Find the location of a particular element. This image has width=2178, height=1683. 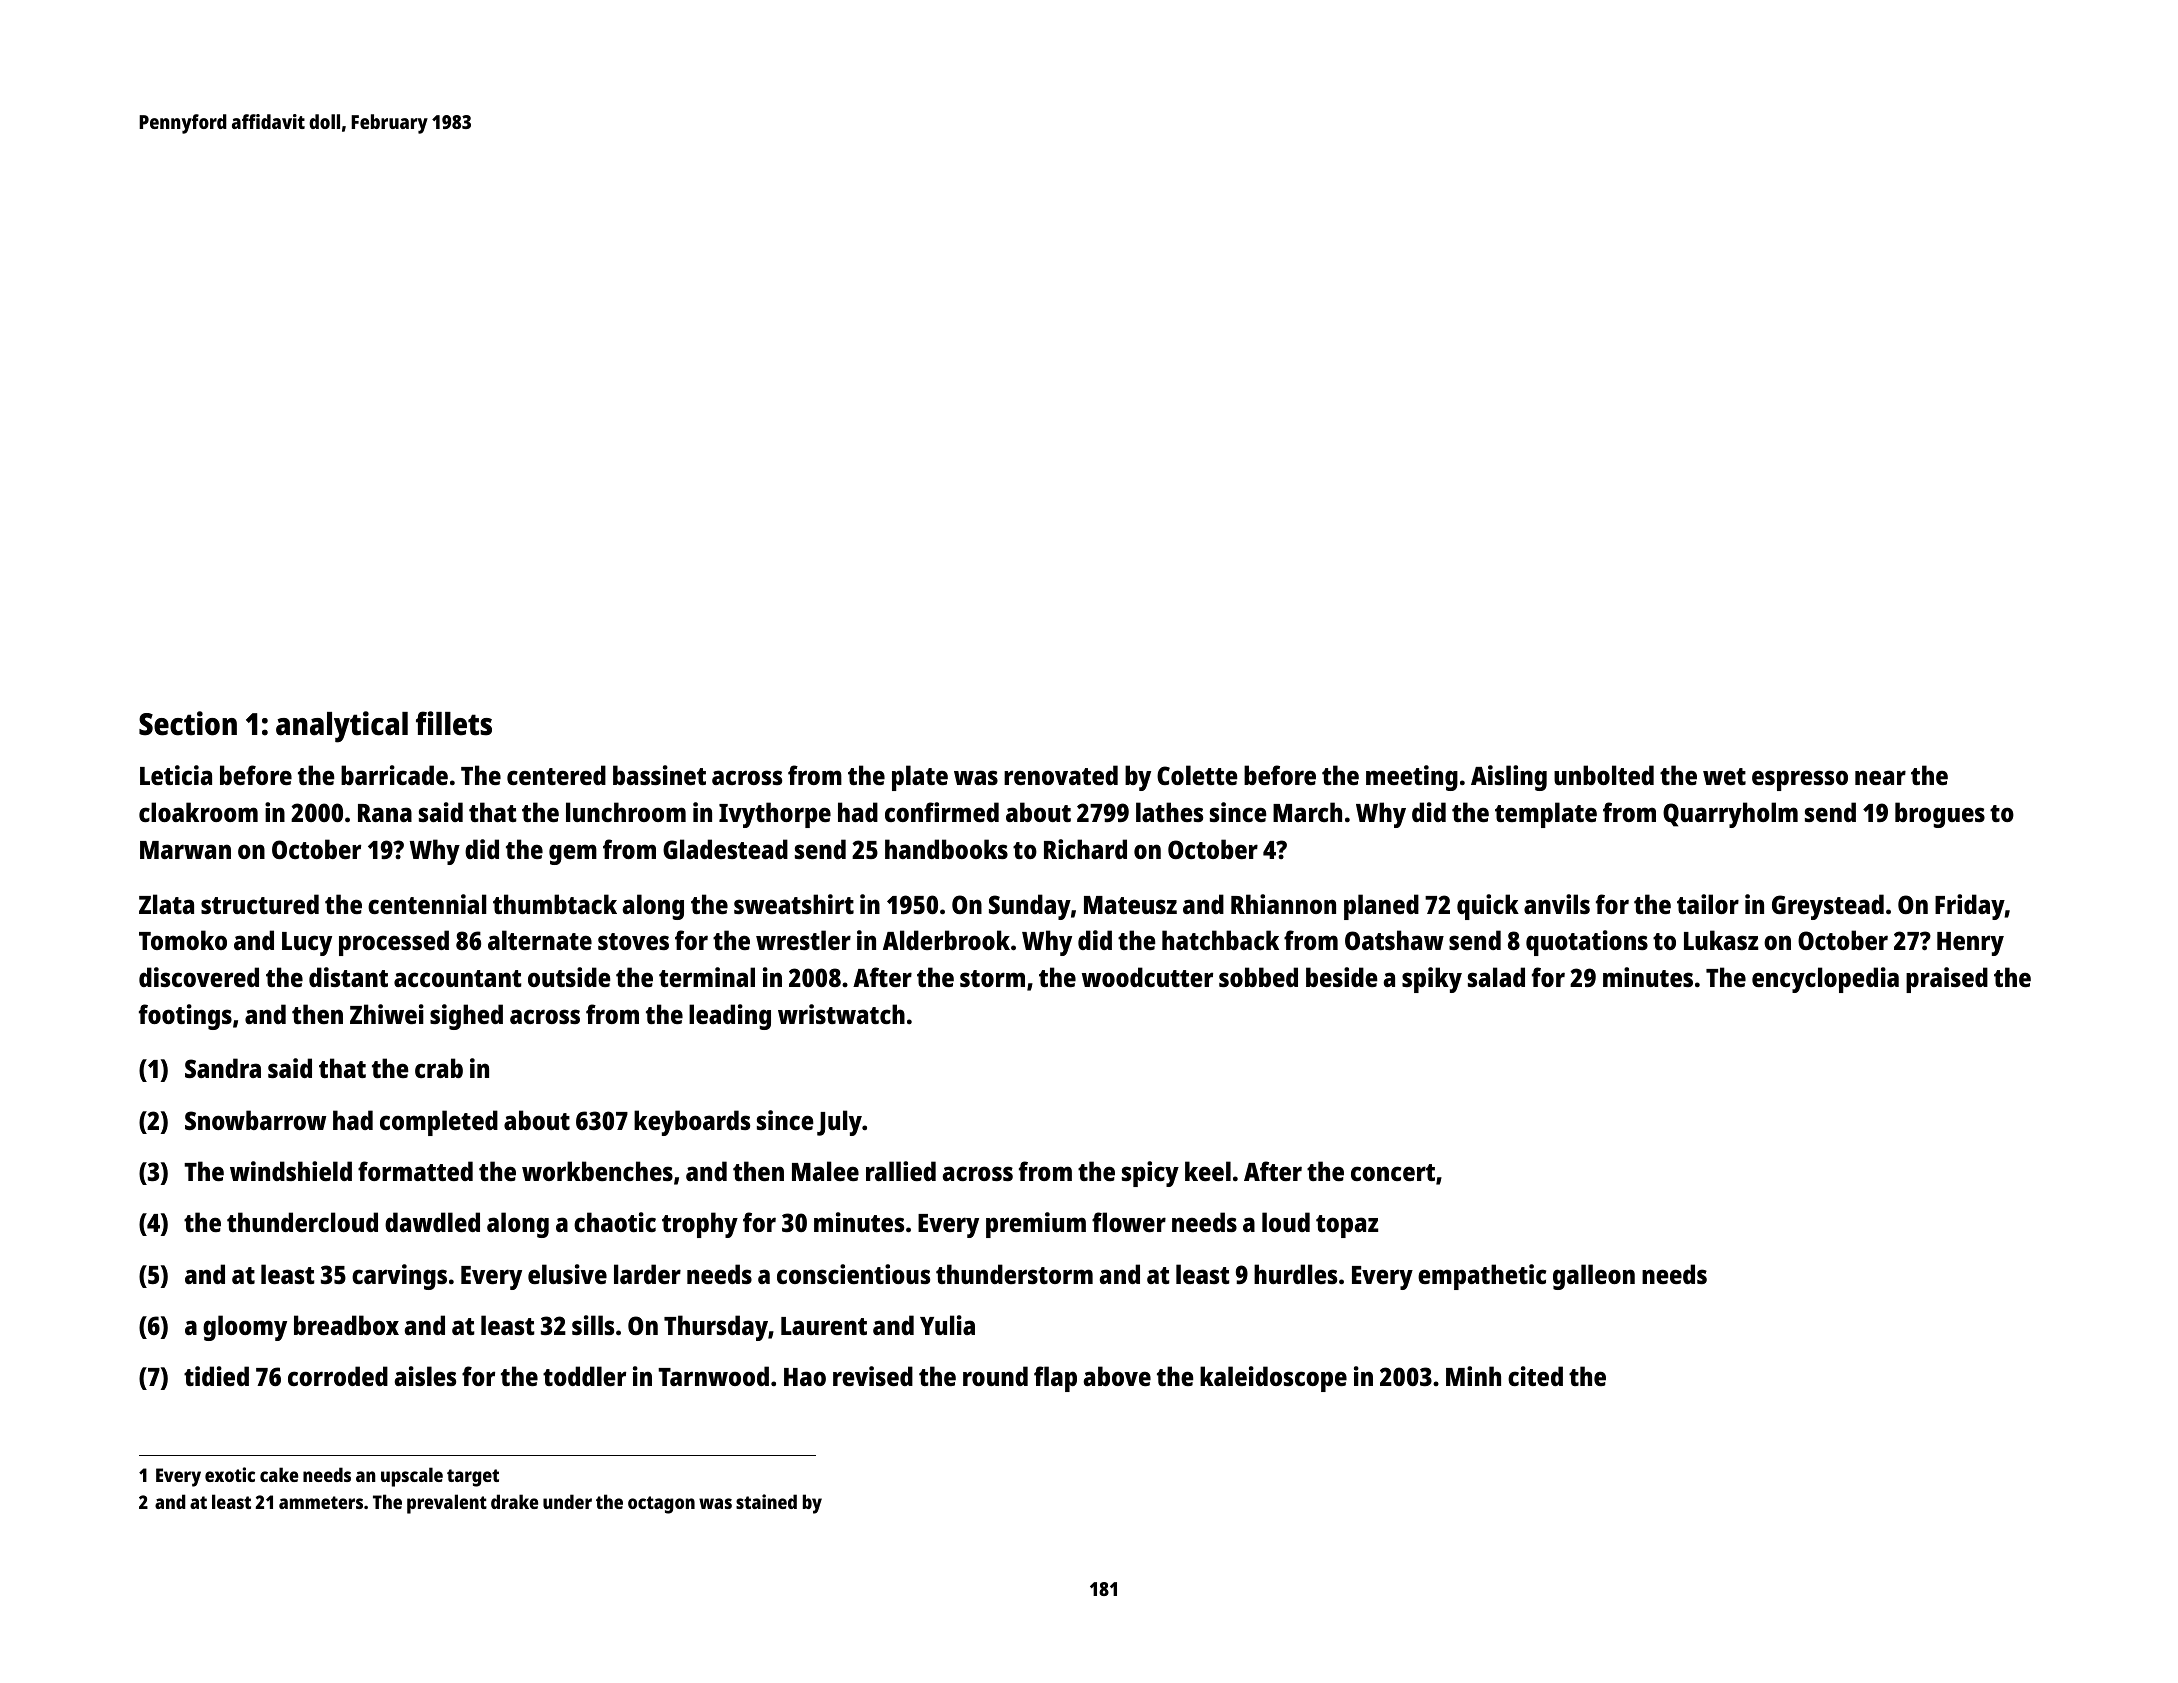

cloakroom is located at coordinates (198, 812).
